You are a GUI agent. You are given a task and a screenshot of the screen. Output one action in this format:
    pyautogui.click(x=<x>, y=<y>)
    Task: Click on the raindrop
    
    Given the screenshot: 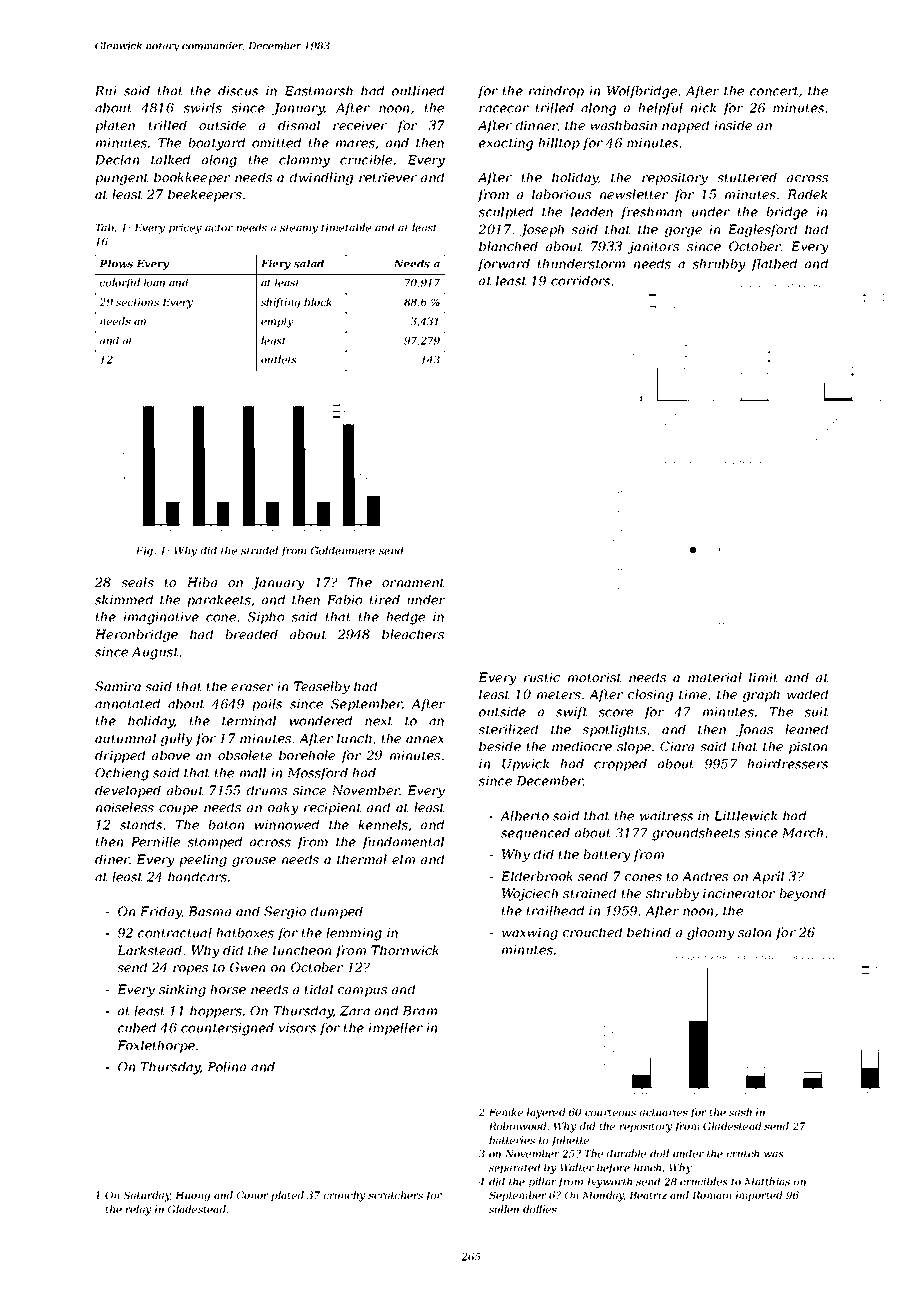 What is the action you would take?
    pyautogui.click(x=556, y=92)
